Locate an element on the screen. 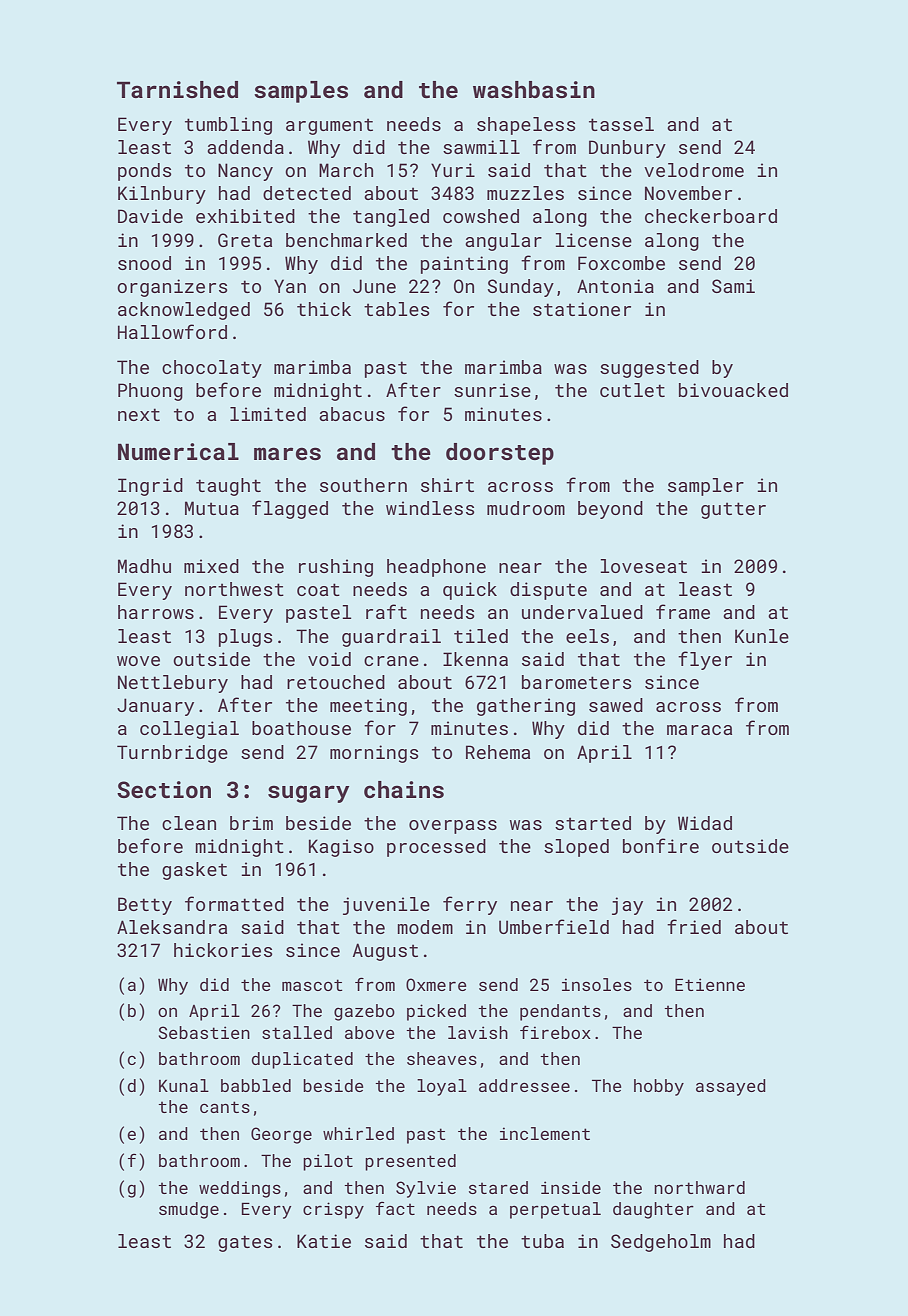  tassel is located at coordinates (621, 124).
